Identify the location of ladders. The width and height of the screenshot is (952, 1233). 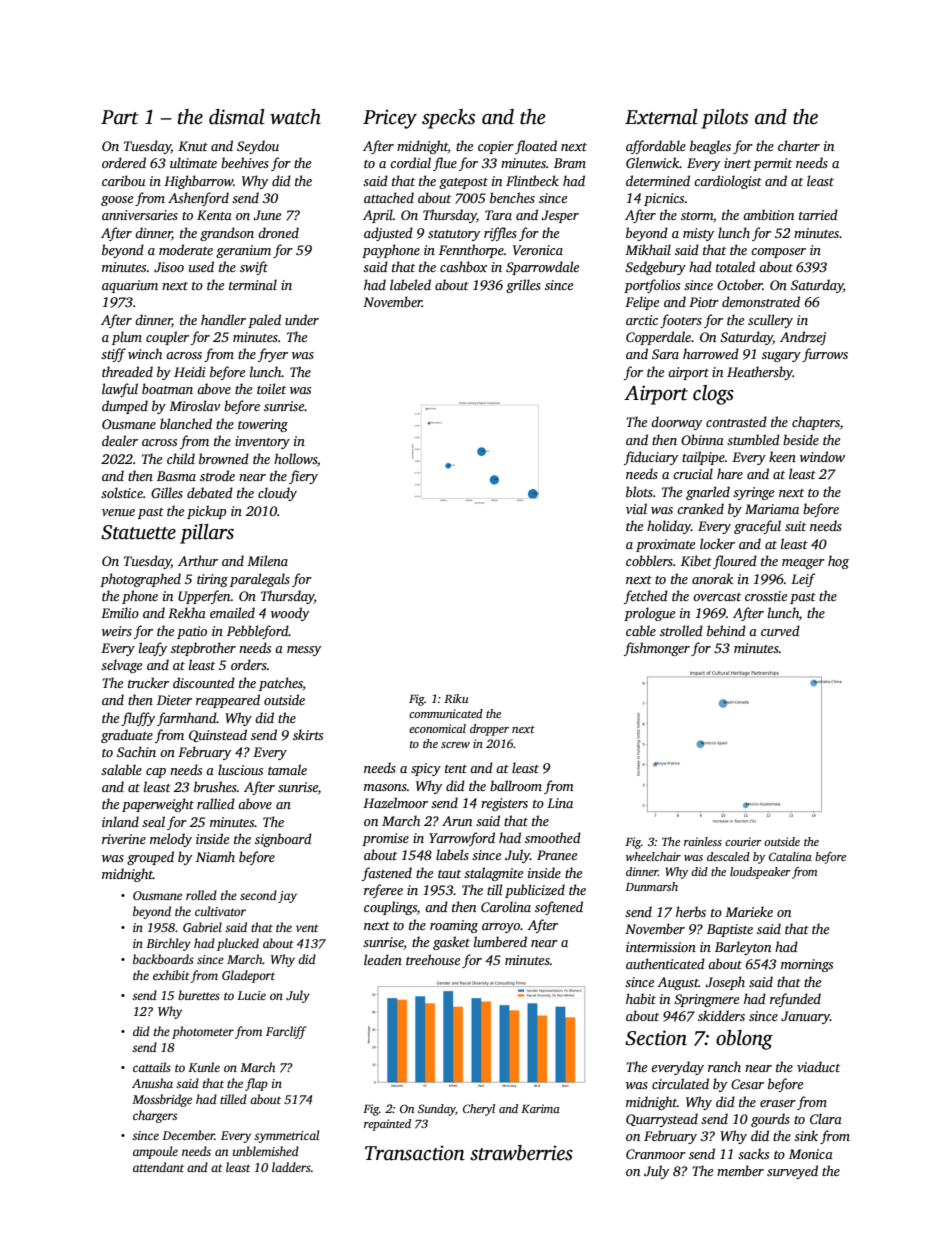
(291, 1167).
